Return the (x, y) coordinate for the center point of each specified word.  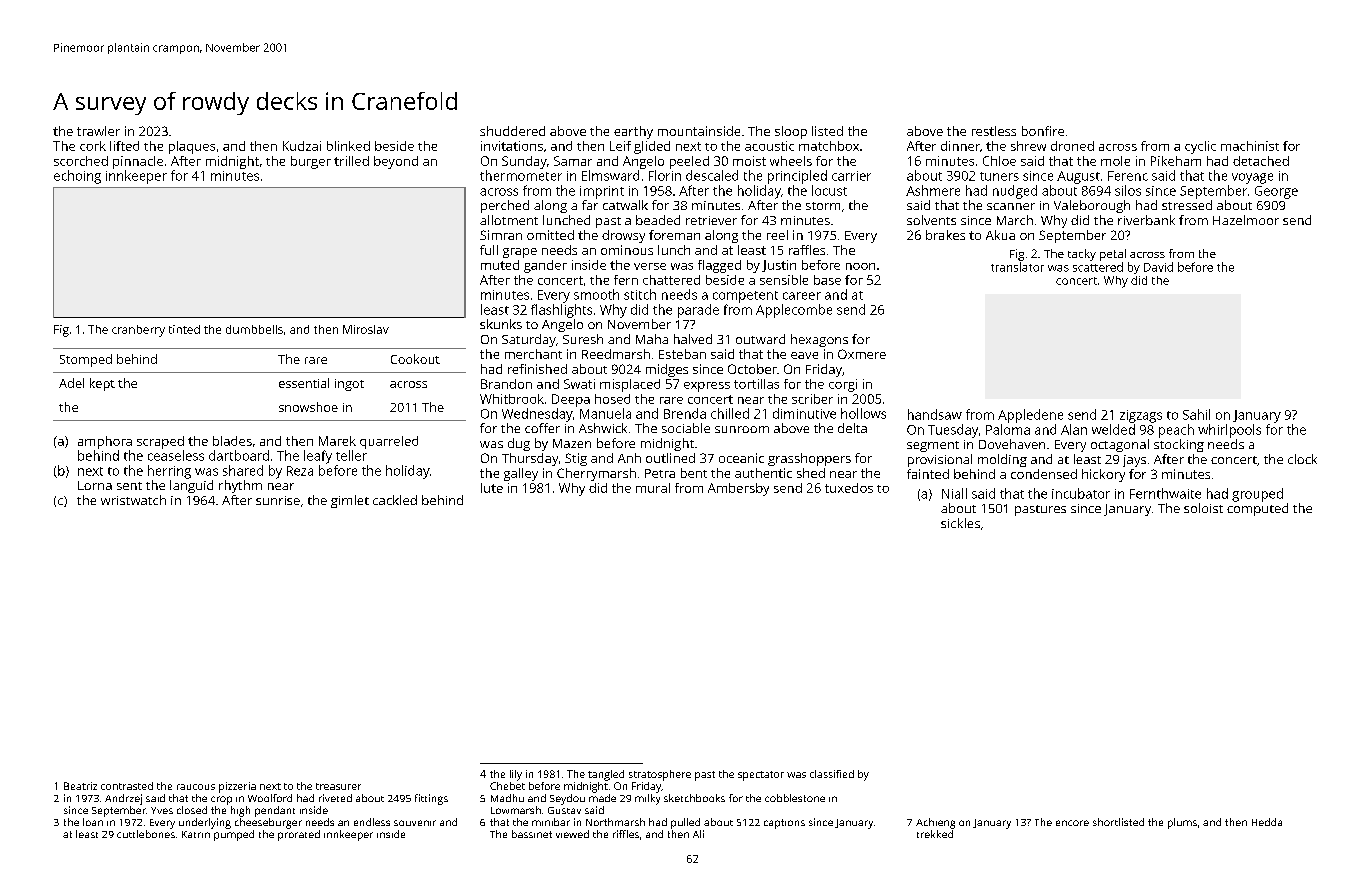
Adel (71, 383)
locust (829, 190)
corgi (843, 385)
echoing (77, 177)
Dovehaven (1012, 444)
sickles (960, 523)
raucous (196, 787)
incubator (1081, 493)
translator (1017, 267)
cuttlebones (146, 834)
